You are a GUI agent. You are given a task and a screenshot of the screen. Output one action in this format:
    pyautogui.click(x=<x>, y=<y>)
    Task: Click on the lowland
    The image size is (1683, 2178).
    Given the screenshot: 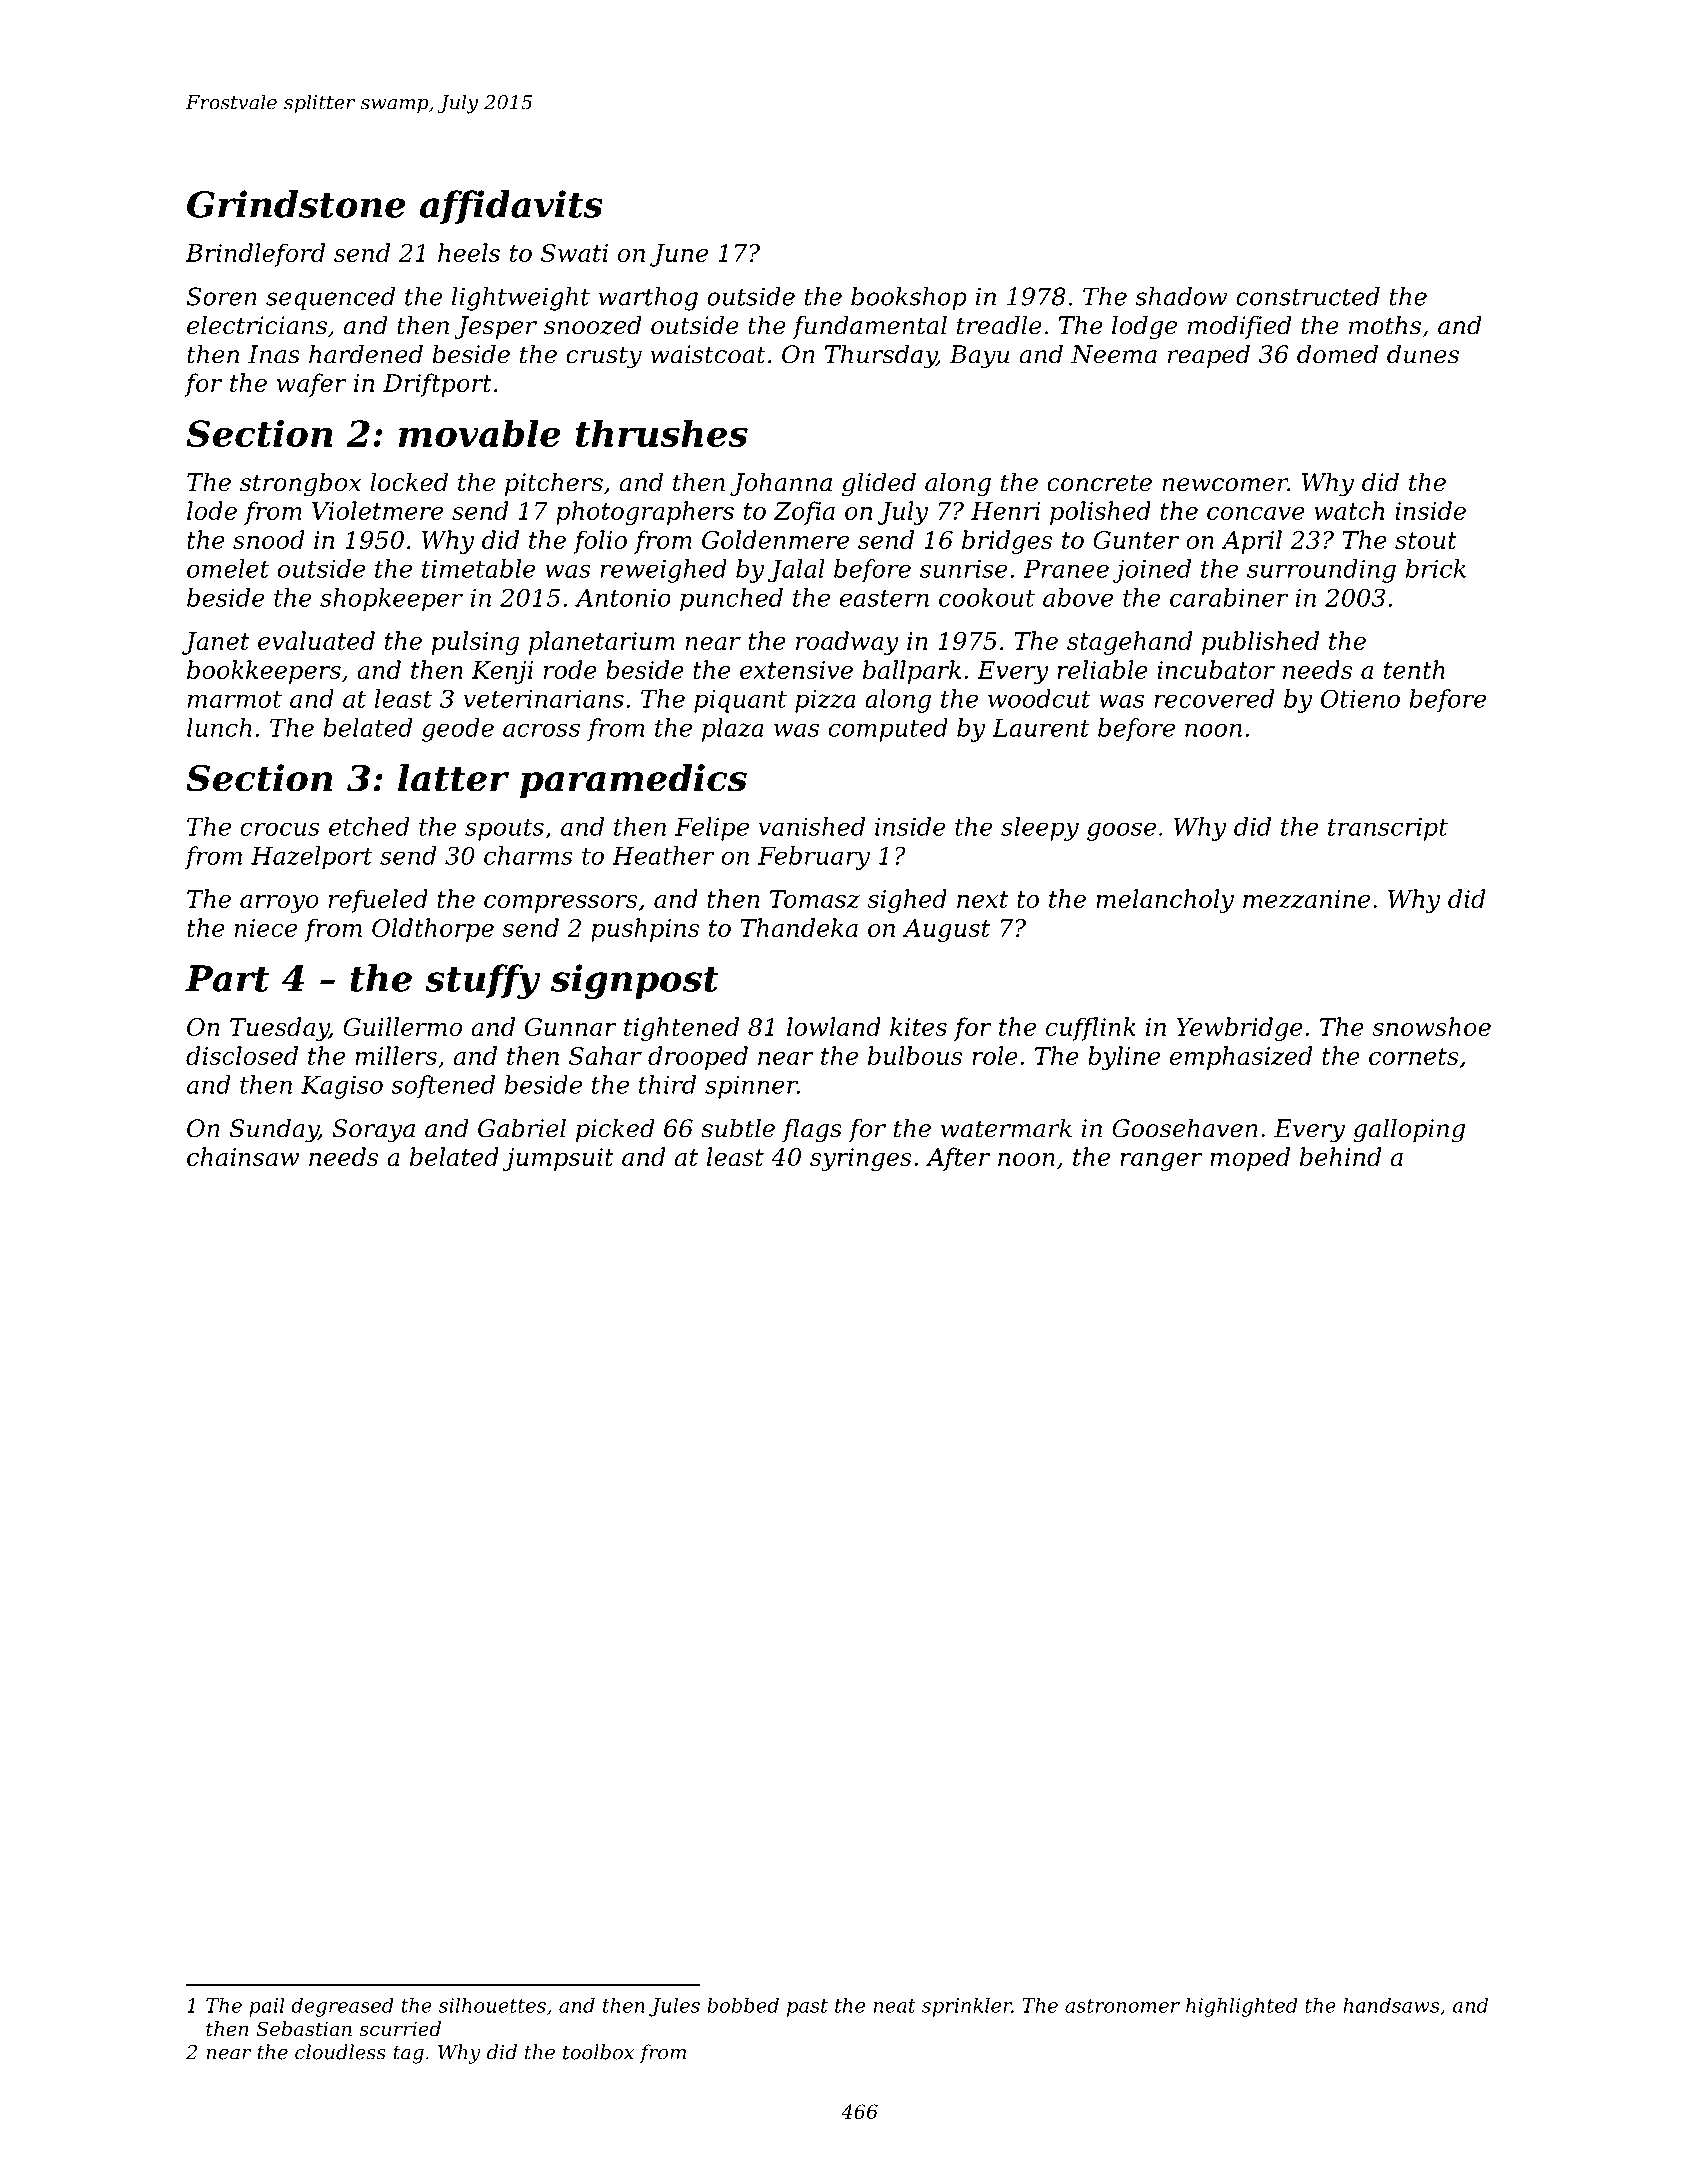 What is the action you would take?
    pyautogui.click(x=834, y=1026)
